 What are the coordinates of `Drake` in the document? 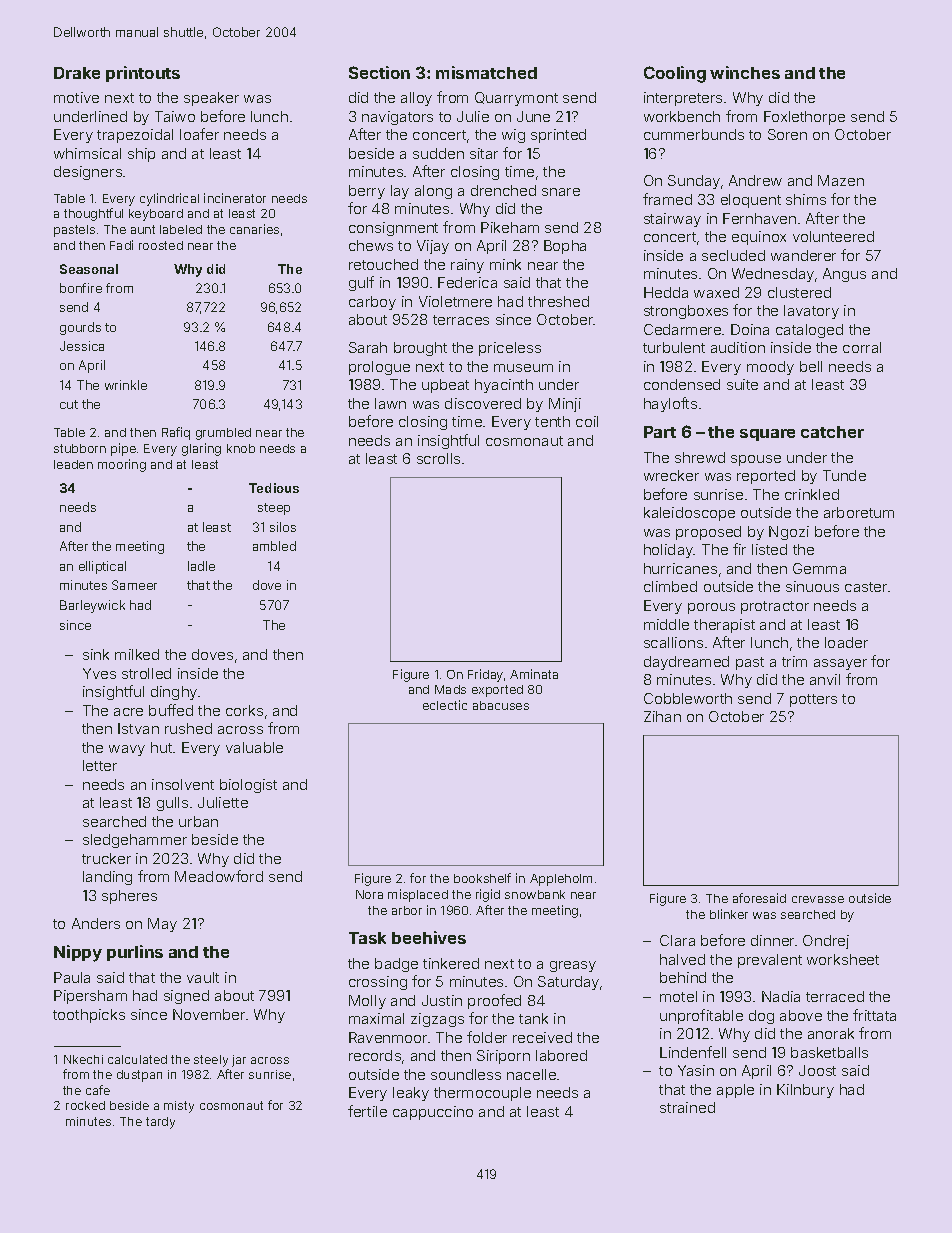 It's located at (77, 73).
